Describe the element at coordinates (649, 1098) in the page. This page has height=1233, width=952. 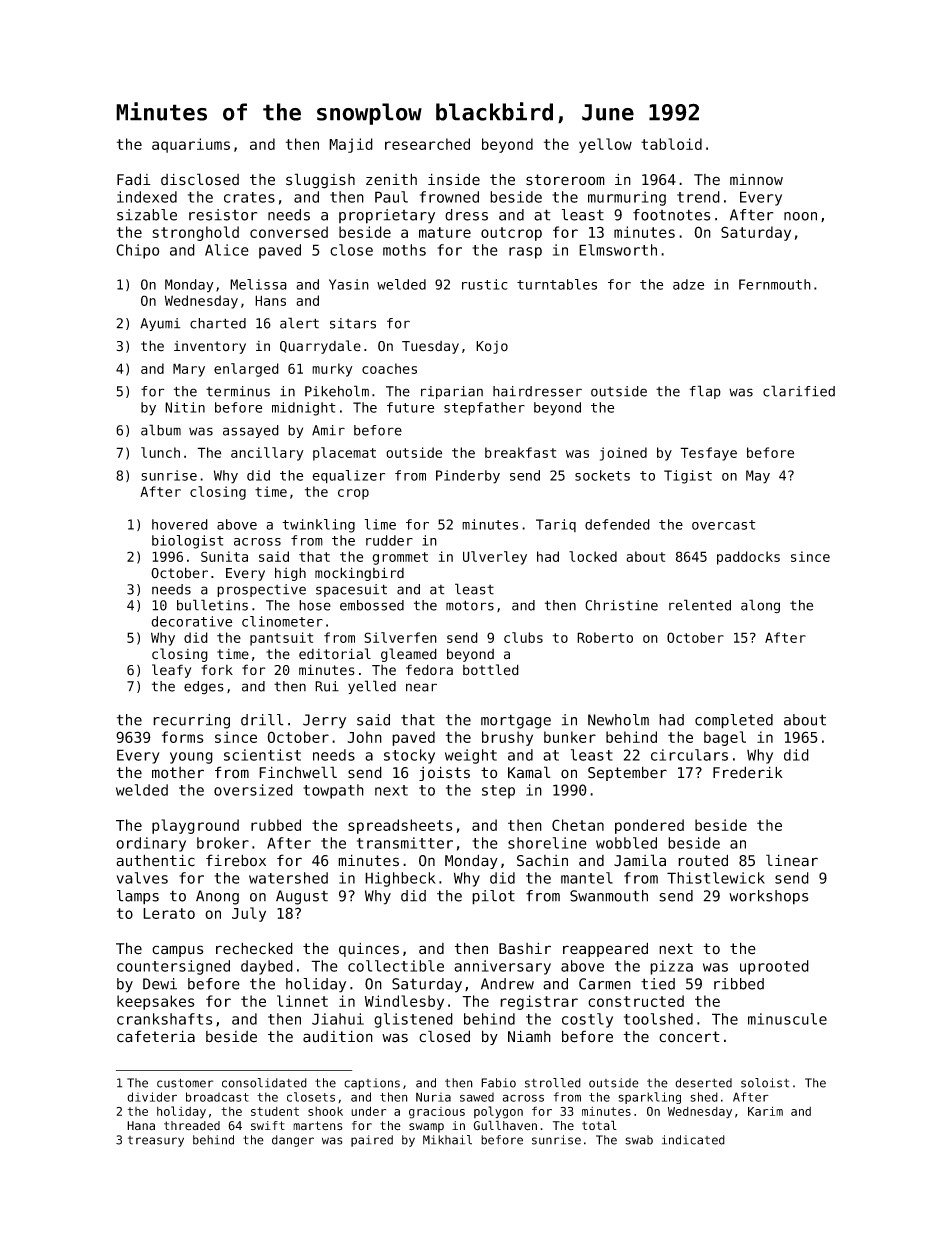
I see `sparkling` at that location.
